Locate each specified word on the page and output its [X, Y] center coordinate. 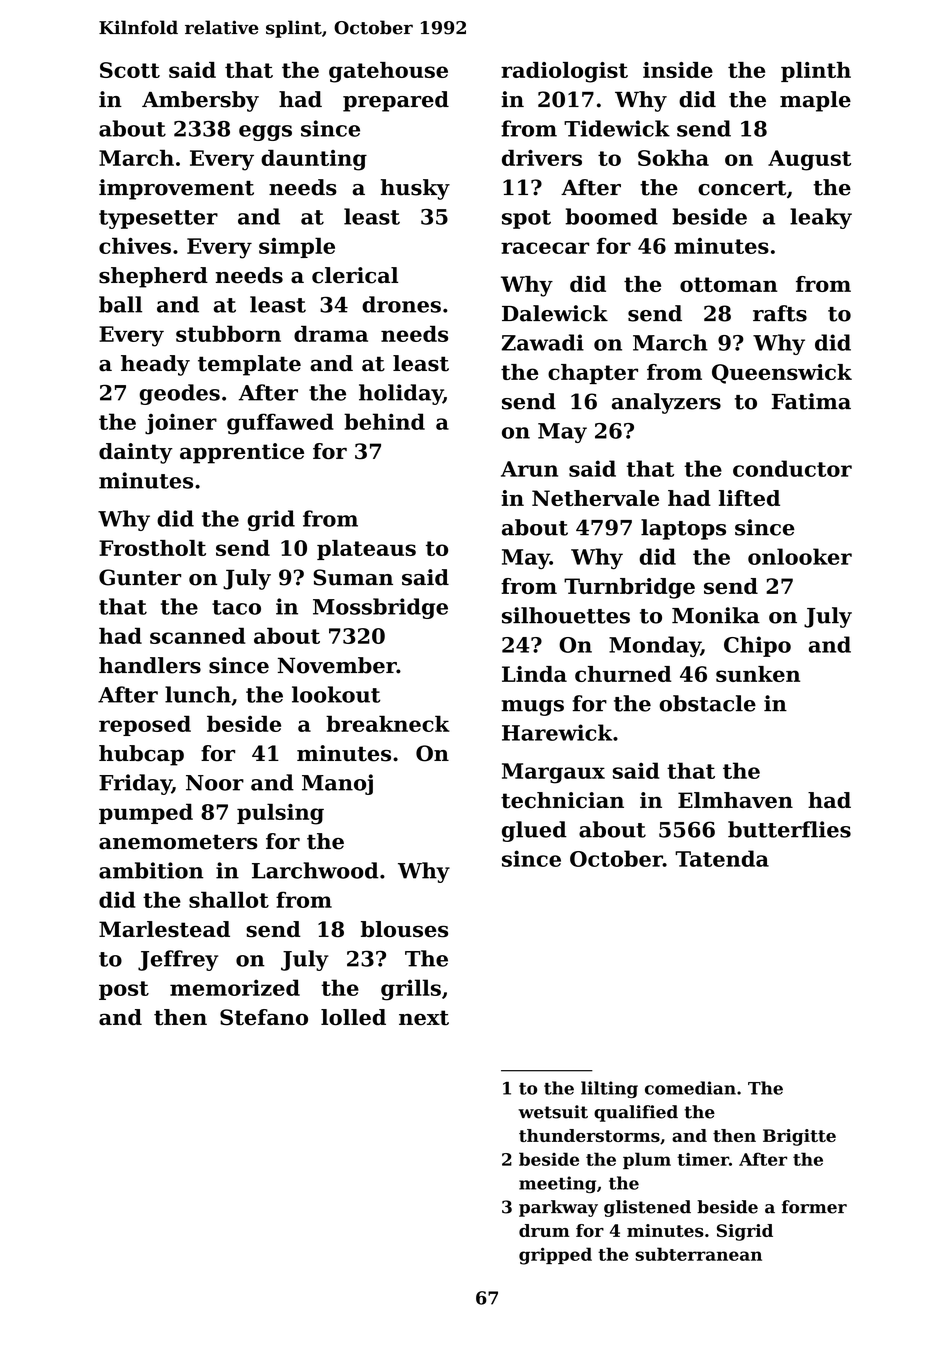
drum [544, 1230]
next [424, 1018]
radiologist [564, 72]
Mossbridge [380, 608]
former [814, 1207]
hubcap [141, 755]
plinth [816, 72]
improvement [176, 189]
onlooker [800, 556]
